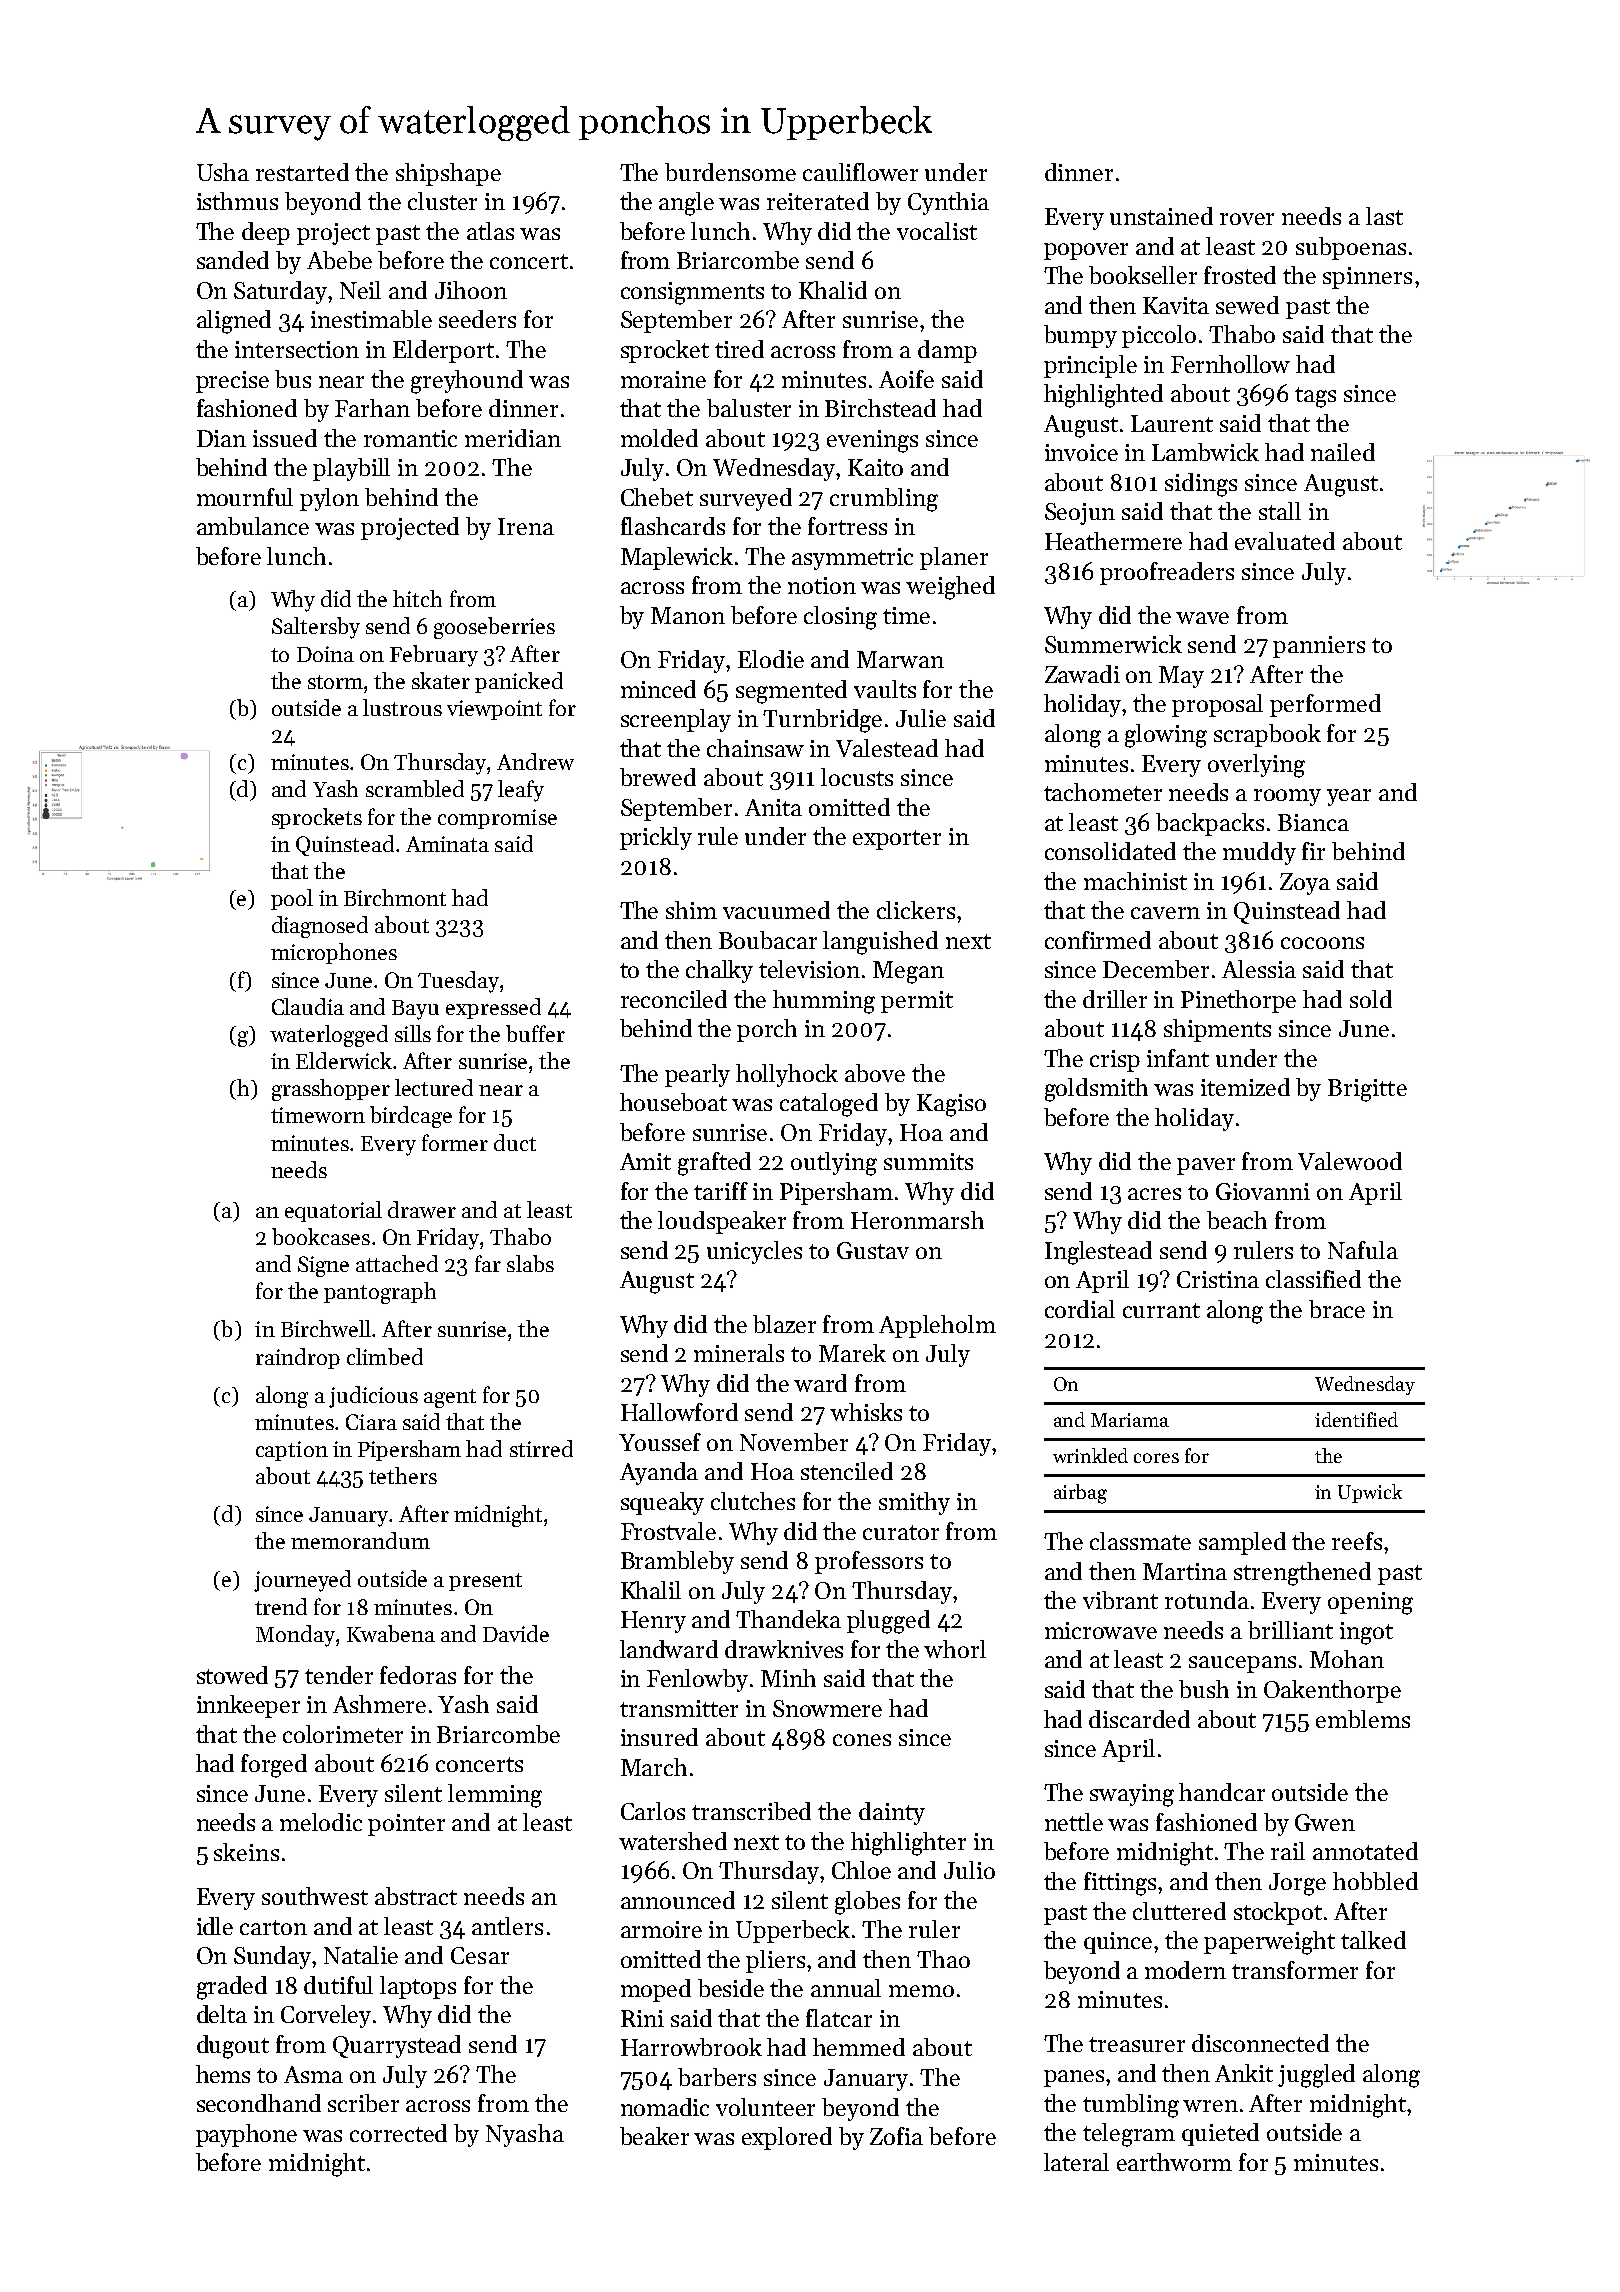 This screenshot has width=1620, height=2292. What do you see at coordinates (658, 777) in the screenshot?
I see `brewed` at bounding box center [658, 777].
